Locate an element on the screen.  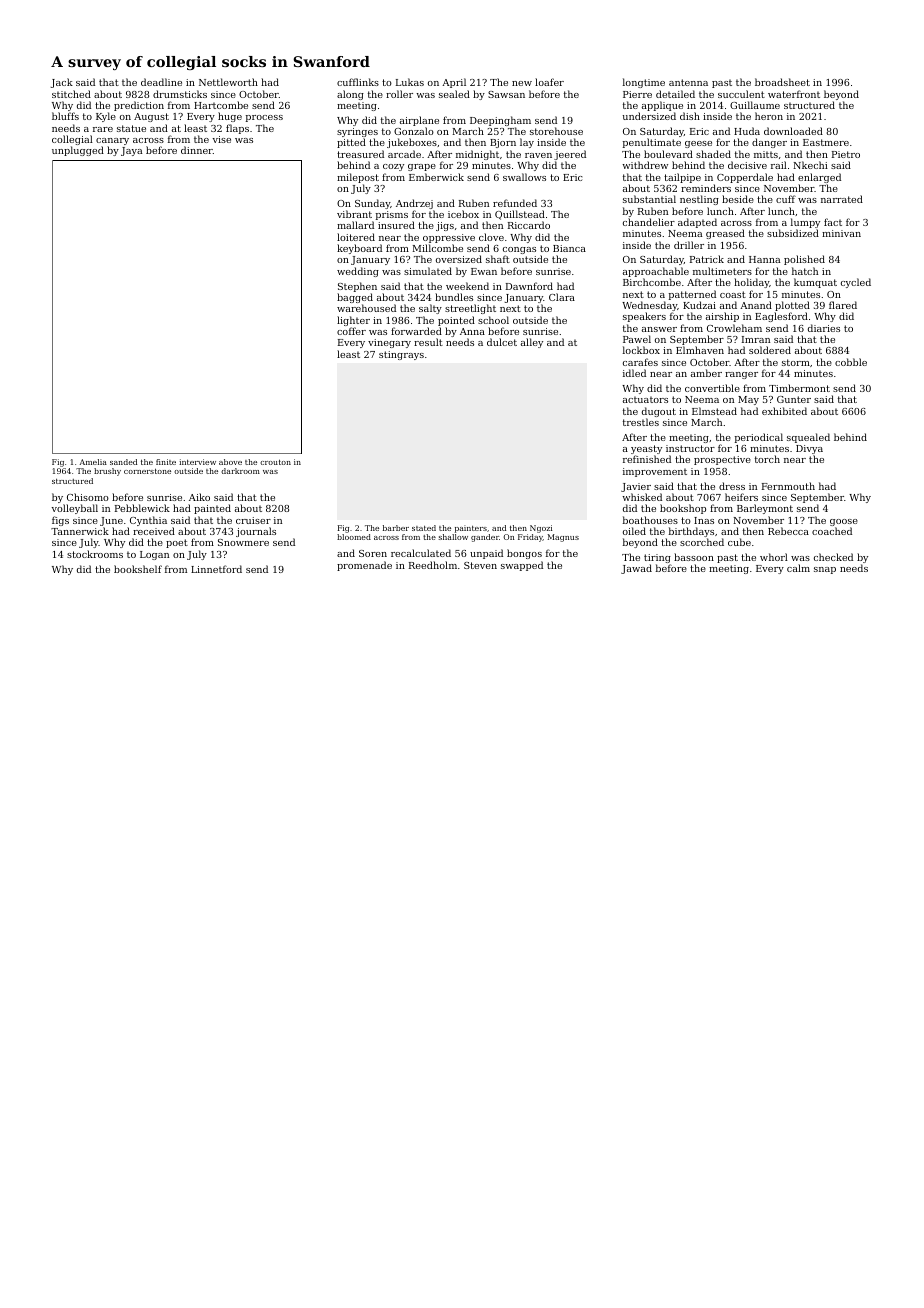
jeered is located at coordinates (570, 155).
